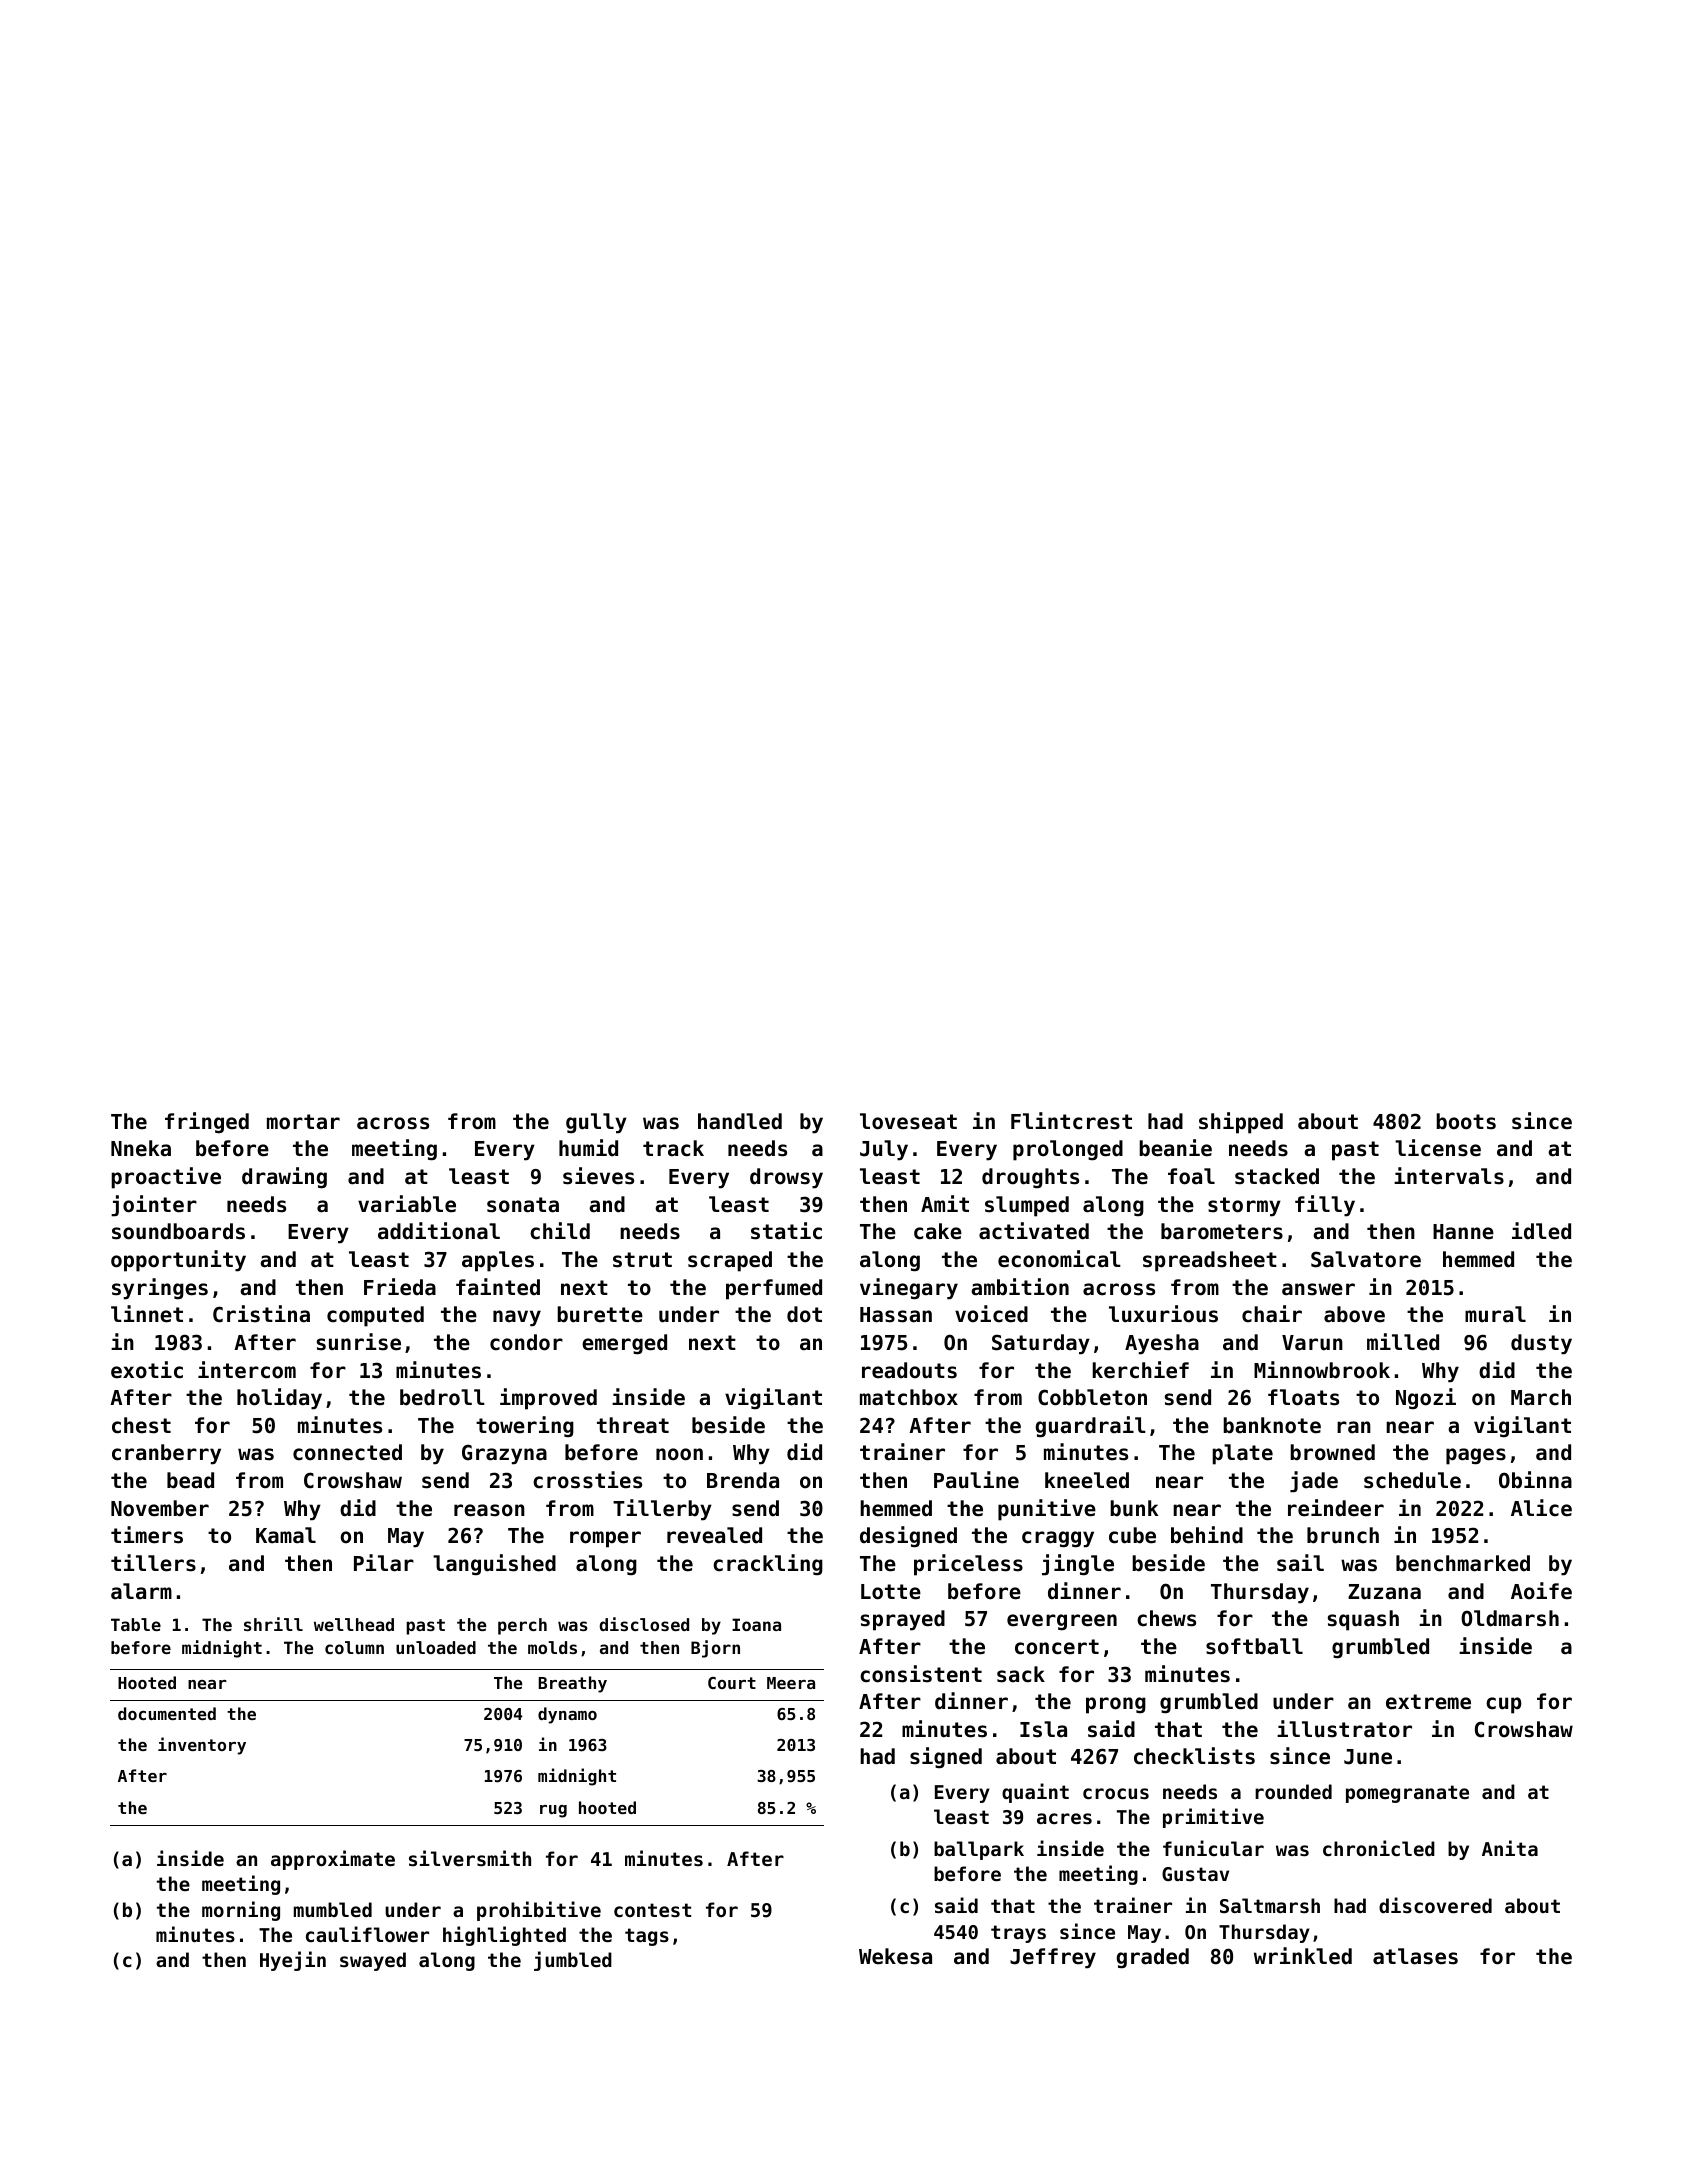  Describe the element at coordinates (553, 1811) in the screenshot. I see `rug` at that location.
